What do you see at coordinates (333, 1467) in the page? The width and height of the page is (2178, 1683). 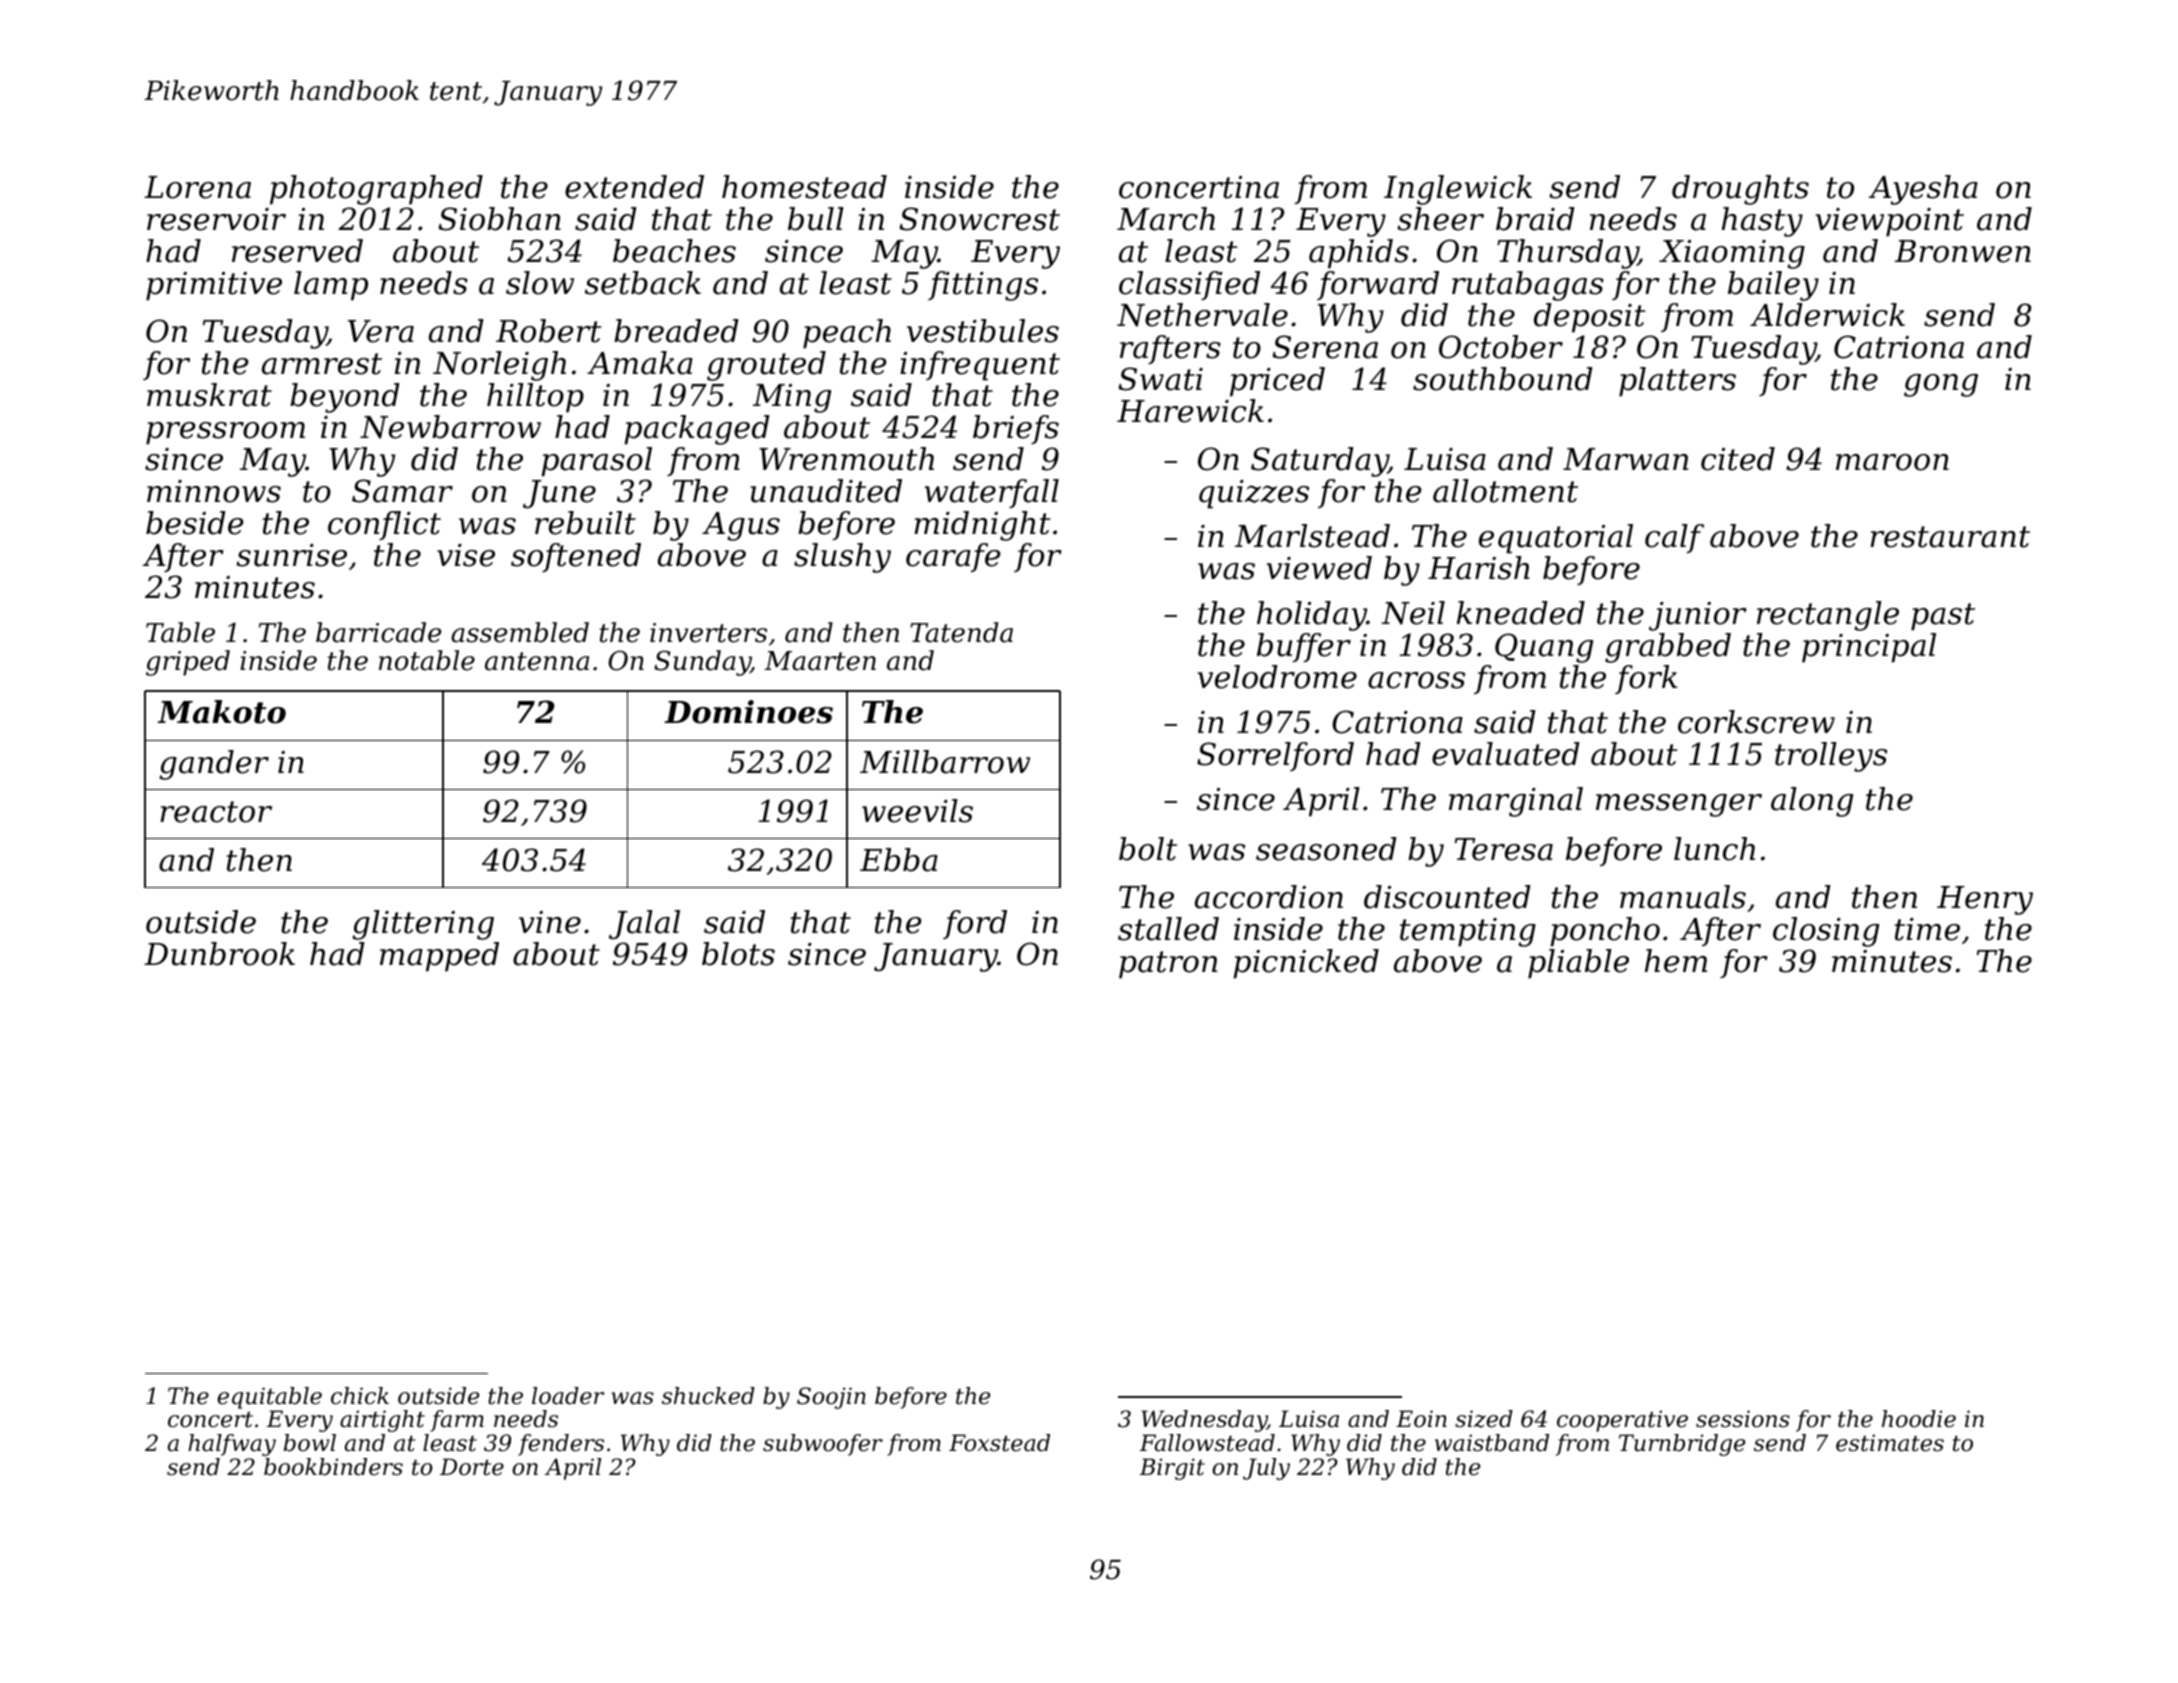 I see `bookbinders` at bounding box center [333, 1467].
